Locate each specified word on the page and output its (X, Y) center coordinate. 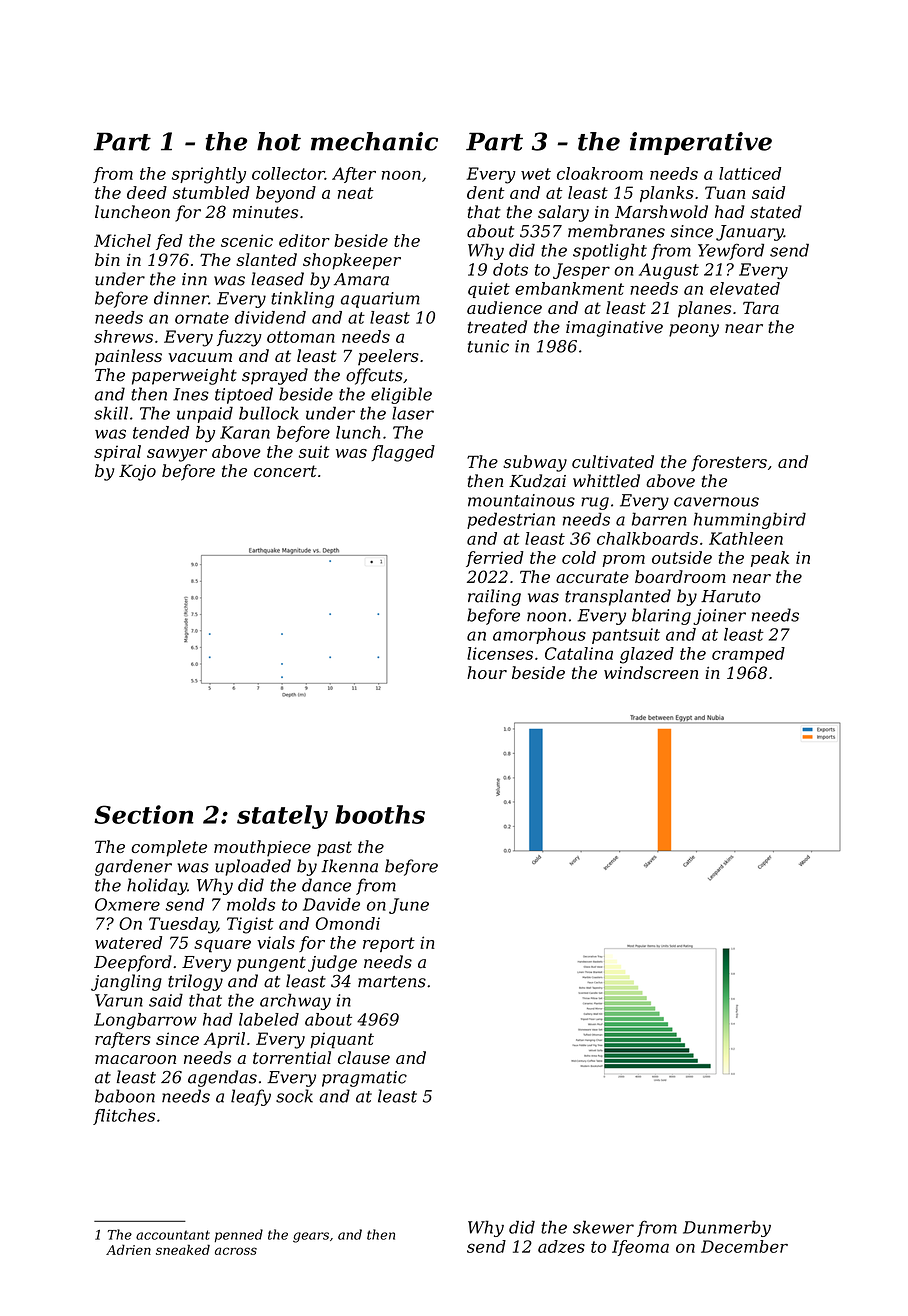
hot (279, 141)
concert (285, 471)
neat (356, 193)
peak (770, 559)
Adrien (128, 1250)
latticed (750, 173)
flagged (403, 453)
